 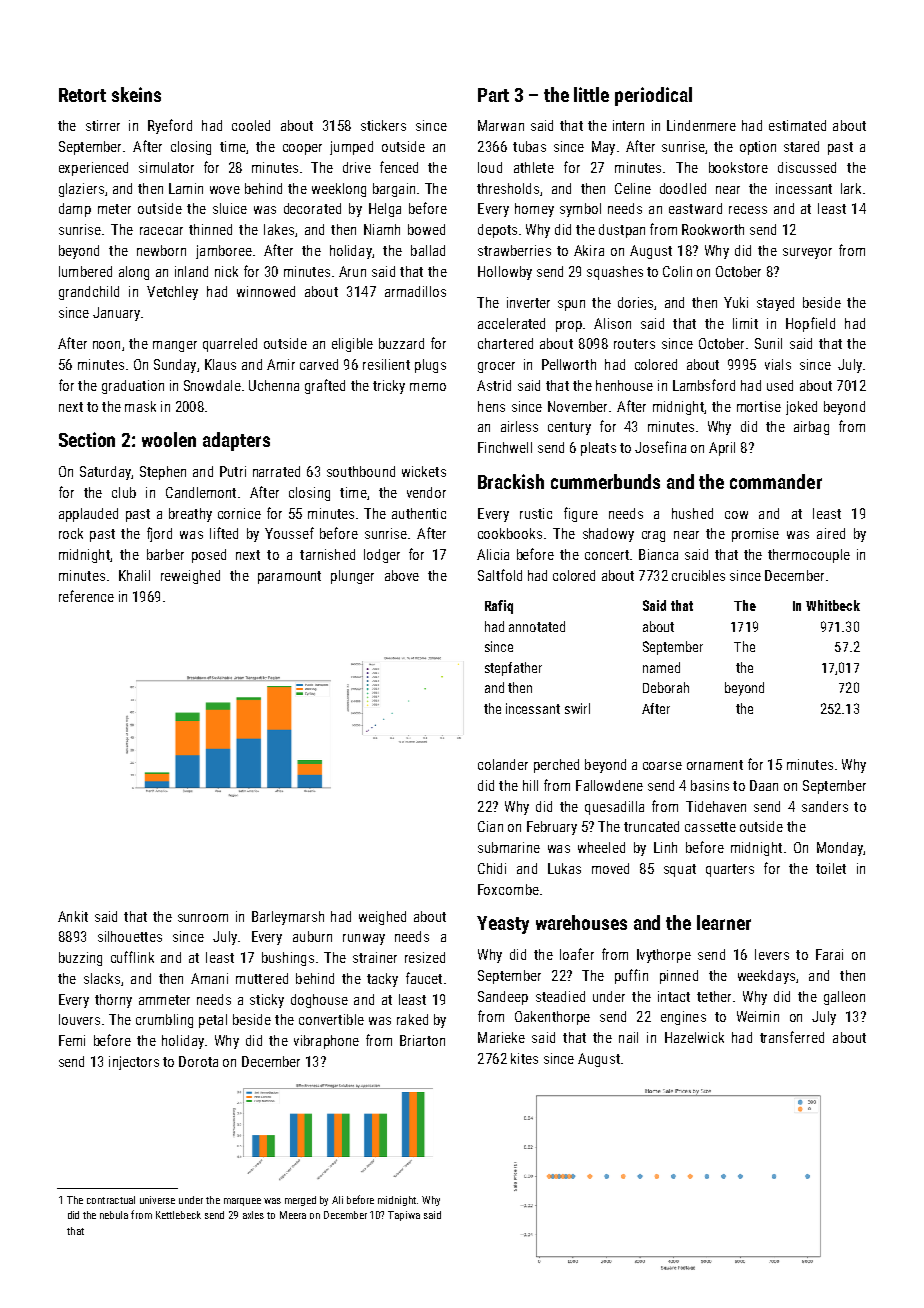 I want to click on Whitbeck, so click(x=833, y=605).
